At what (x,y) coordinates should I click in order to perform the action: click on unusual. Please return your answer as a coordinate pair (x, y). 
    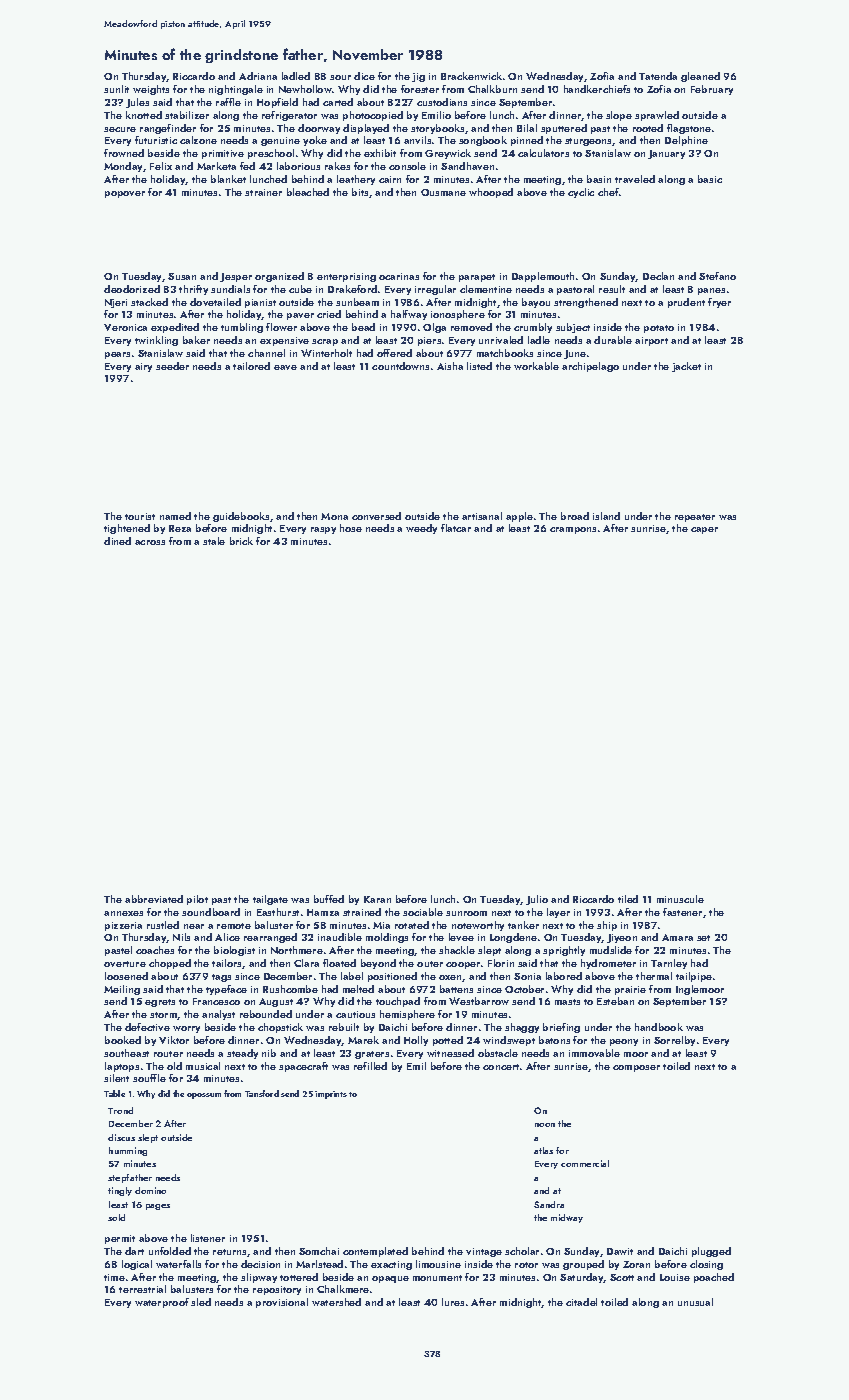
    Looking at the image, I should click on (695, 1302).
